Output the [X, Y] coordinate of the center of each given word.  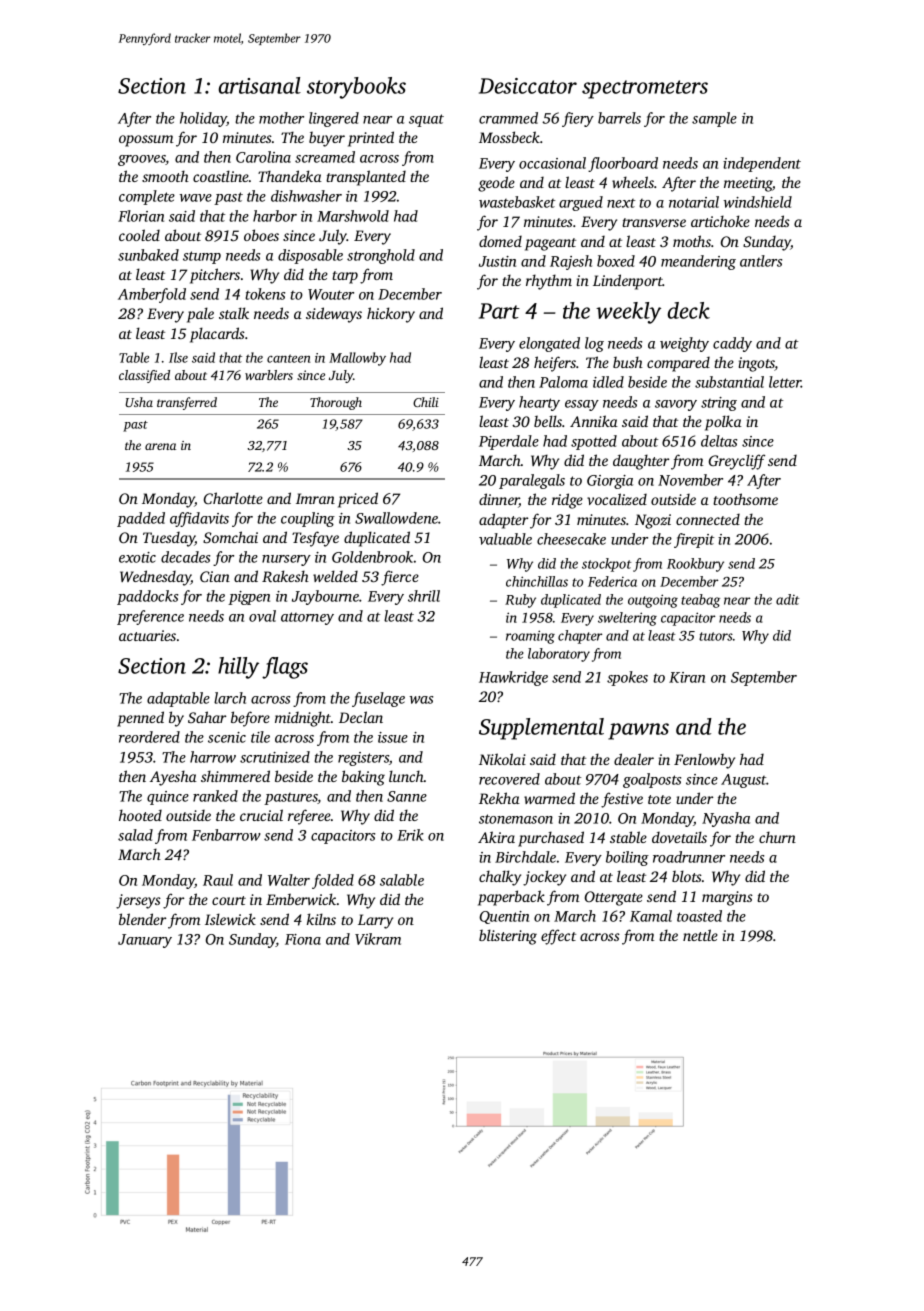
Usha [139, 402]
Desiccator [528, 86]
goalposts [652, 780]
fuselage [378, 699]
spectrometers [645, 89]
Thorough [336, 403]
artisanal [259, 85]
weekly [628, 313]
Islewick [230, 919]
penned [140, 719]
